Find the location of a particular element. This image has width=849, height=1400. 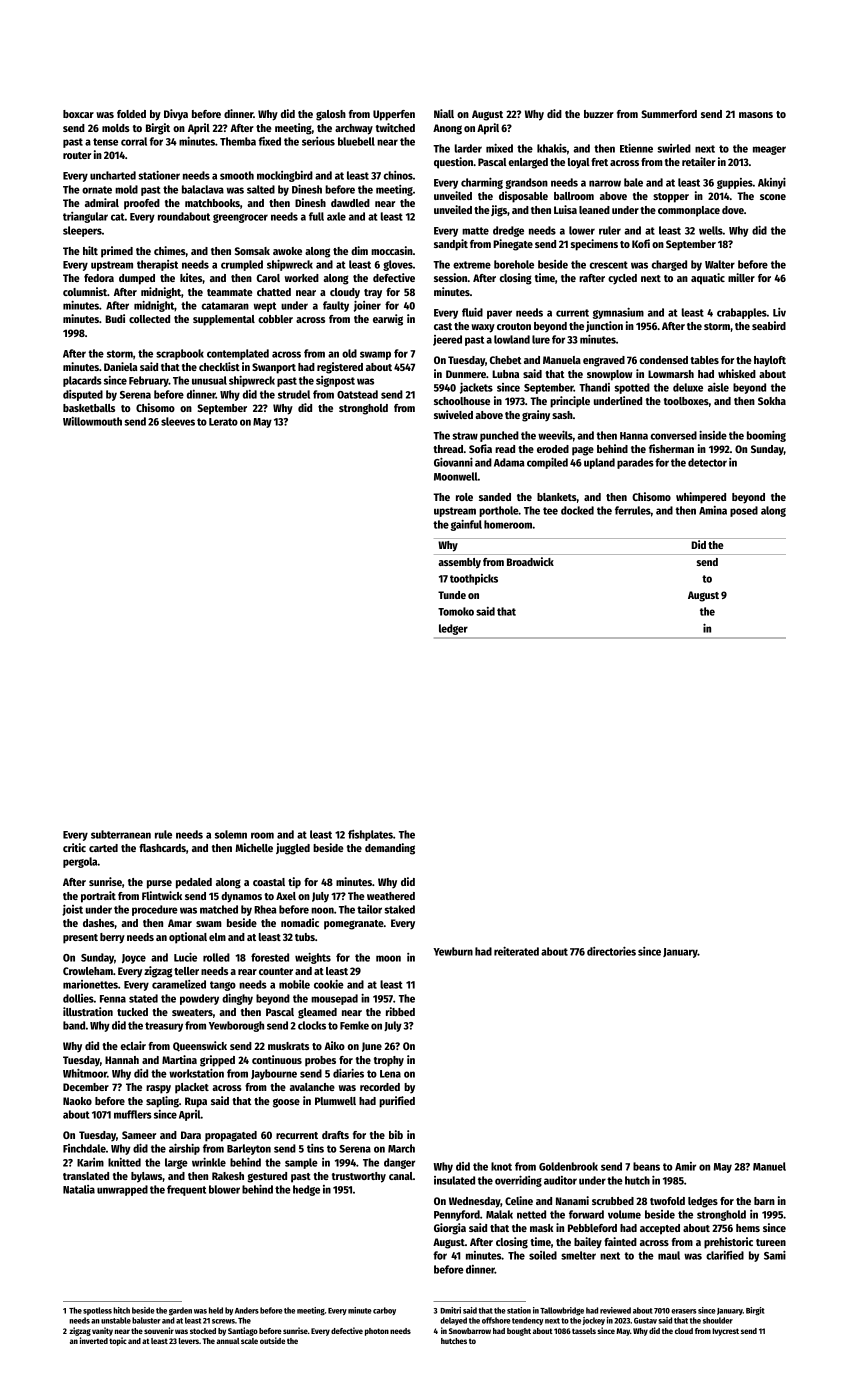

inverted is located at coordinates (94, 1340).
